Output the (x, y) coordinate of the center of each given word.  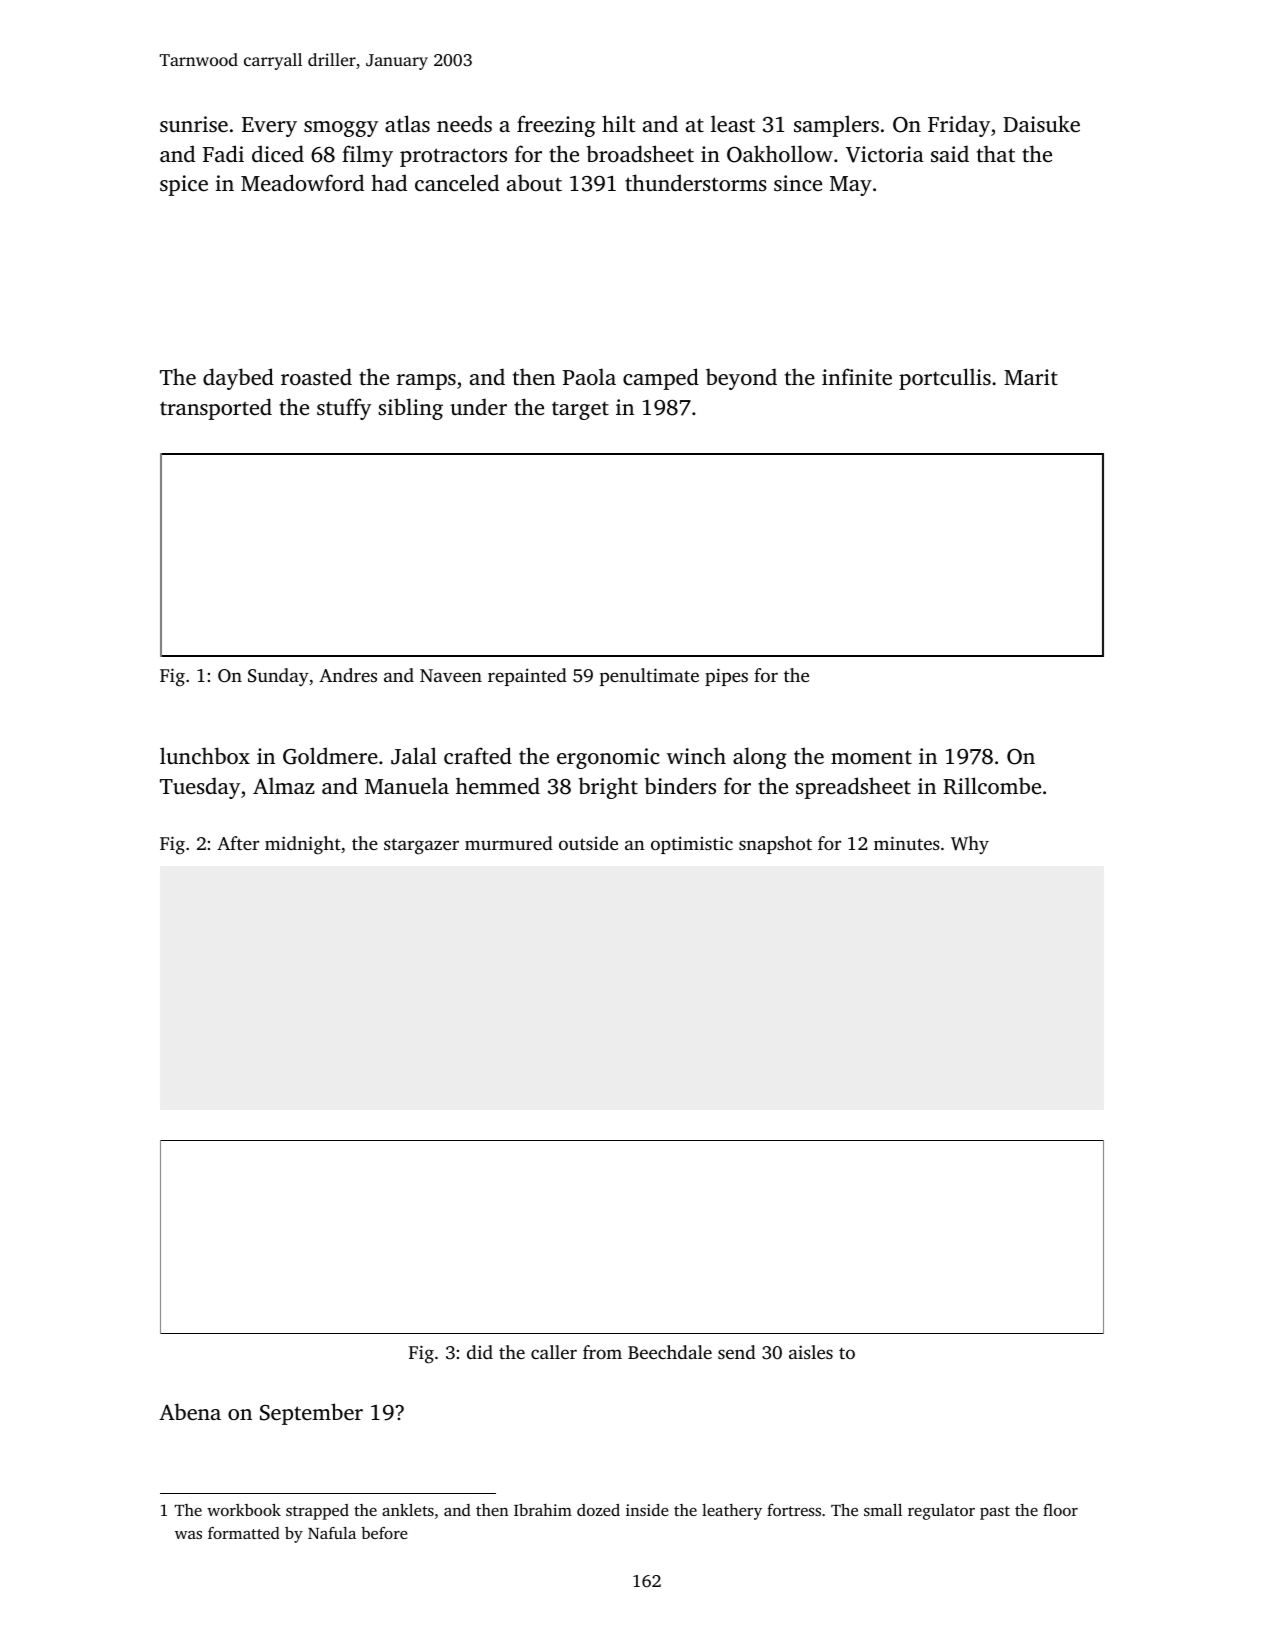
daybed (238, 379)
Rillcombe (992, 786)
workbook (244, 1510)
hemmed (498, 785)
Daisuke (1041, 123)
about (534, 182)
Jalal (414, 756)
